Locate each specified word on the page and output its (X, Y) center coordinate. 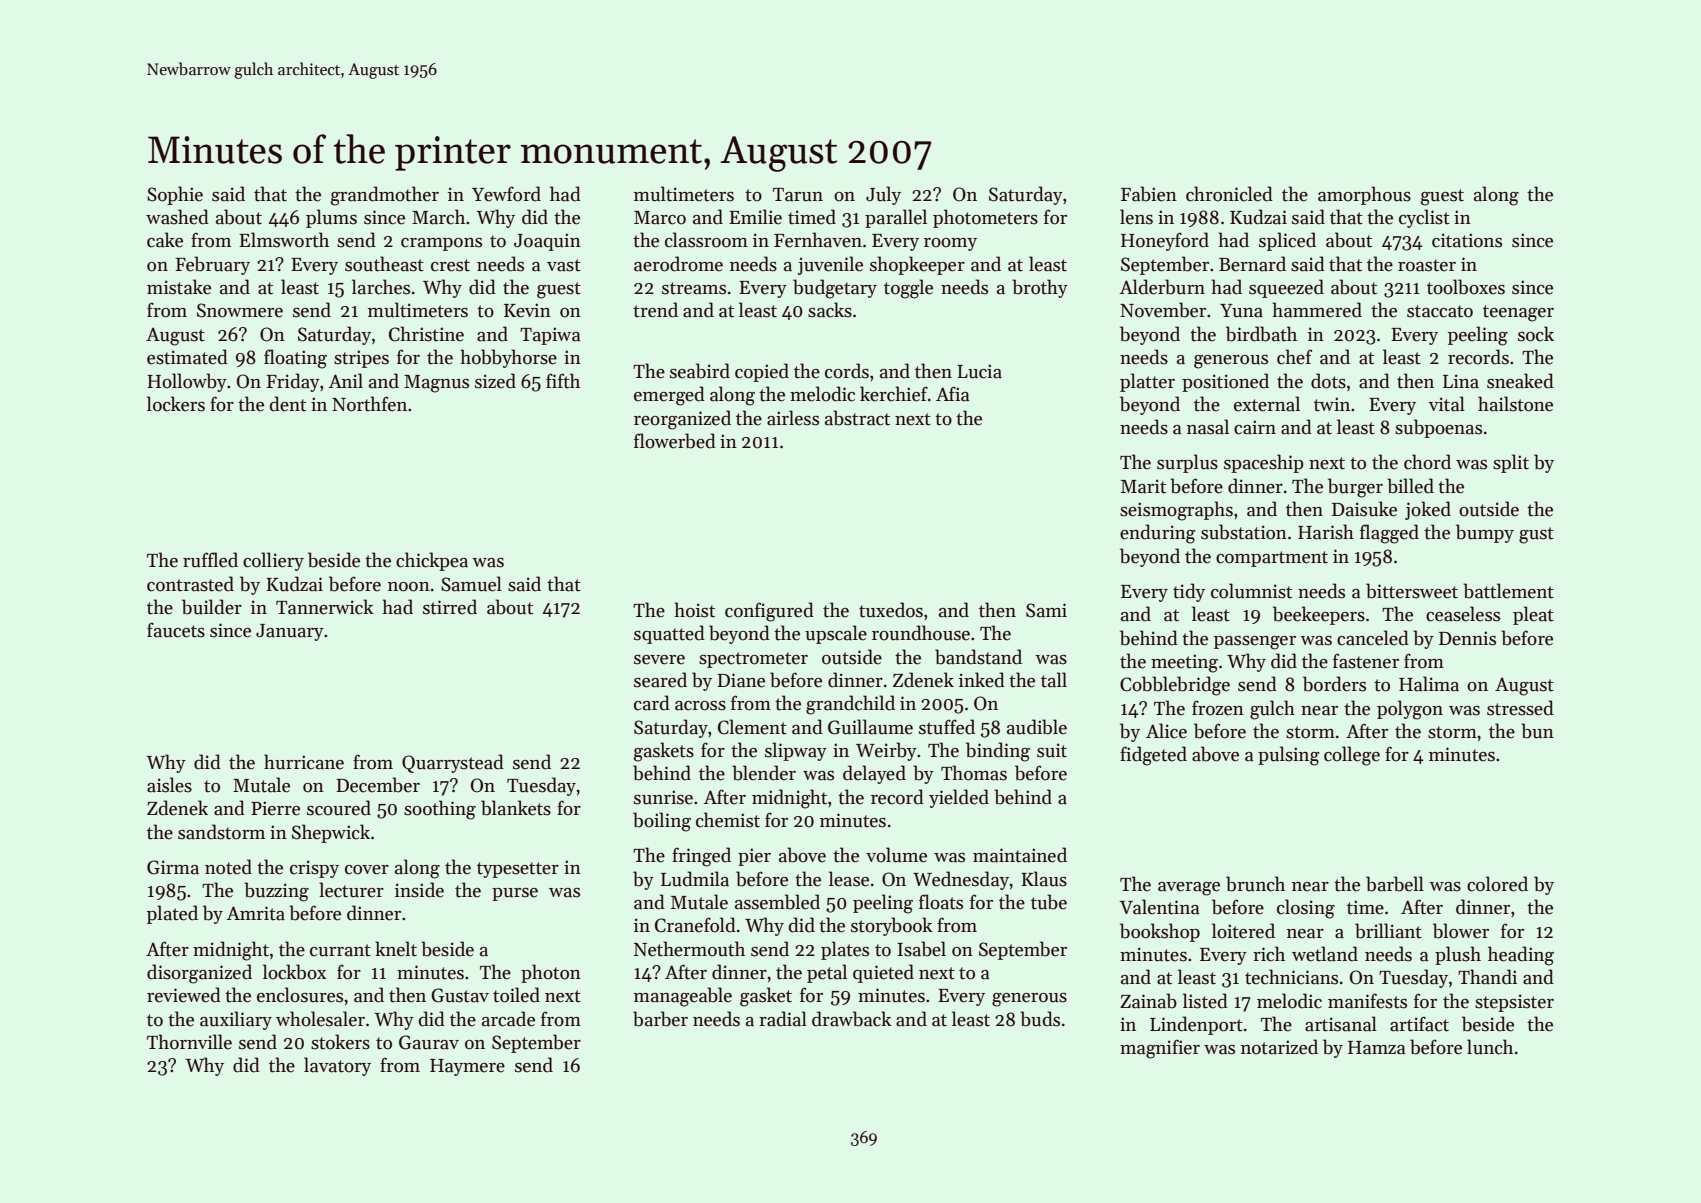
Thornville (189, 1042)
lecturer (351, 890)
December (378, 785)
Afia (953, 394)
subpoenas (1438, 428)
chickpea (432, 561)
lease (849, 879)
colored (1497, 884)
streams (694, 288)
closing (1306, 909)
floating (295, 359)
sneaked (1520, 381)
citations (1467, 240)
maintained (1020, 855)
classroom (706, 240)
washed (177, 217)
